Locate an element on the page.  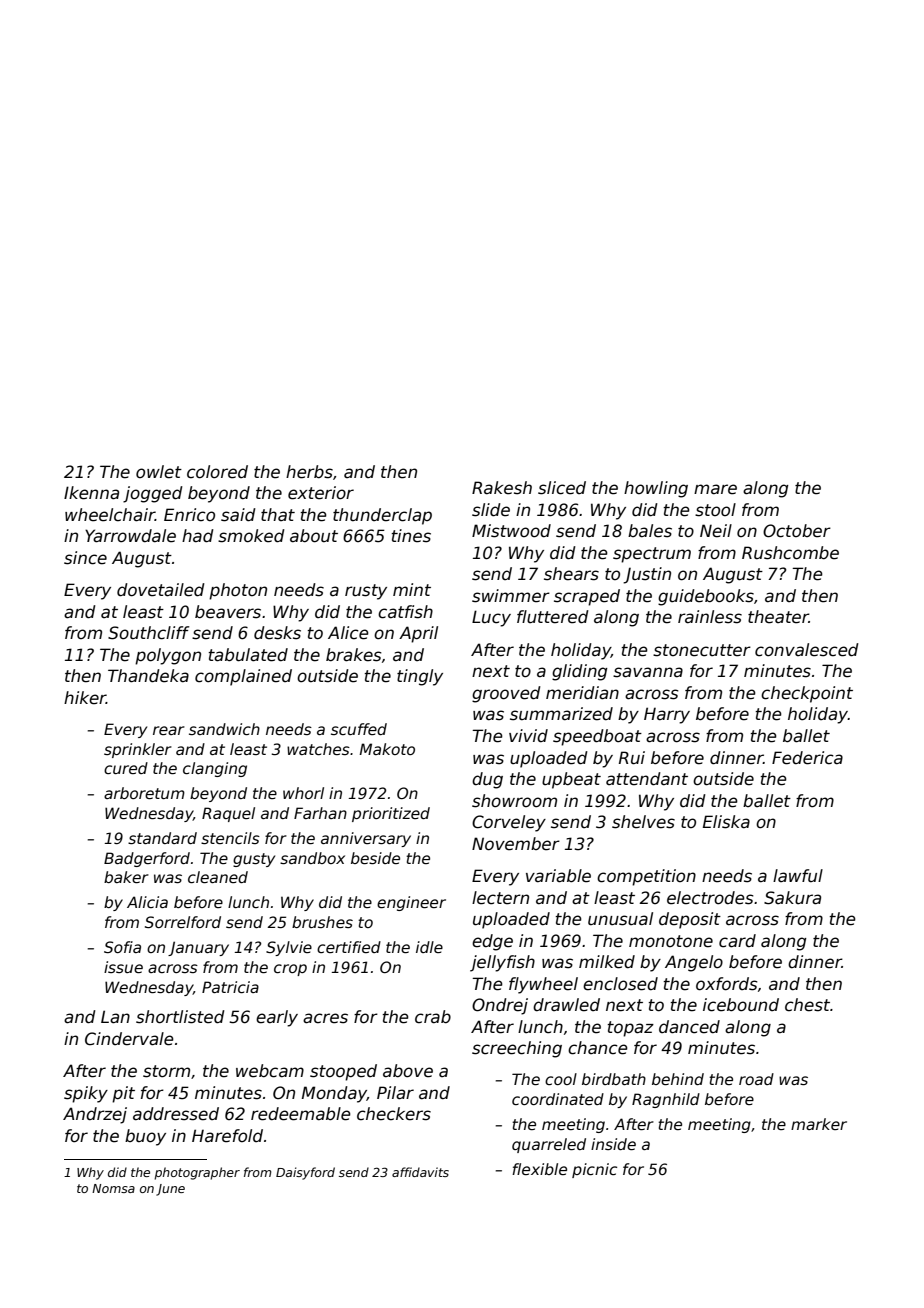
scuffed is located at coordinates (359, 729).
